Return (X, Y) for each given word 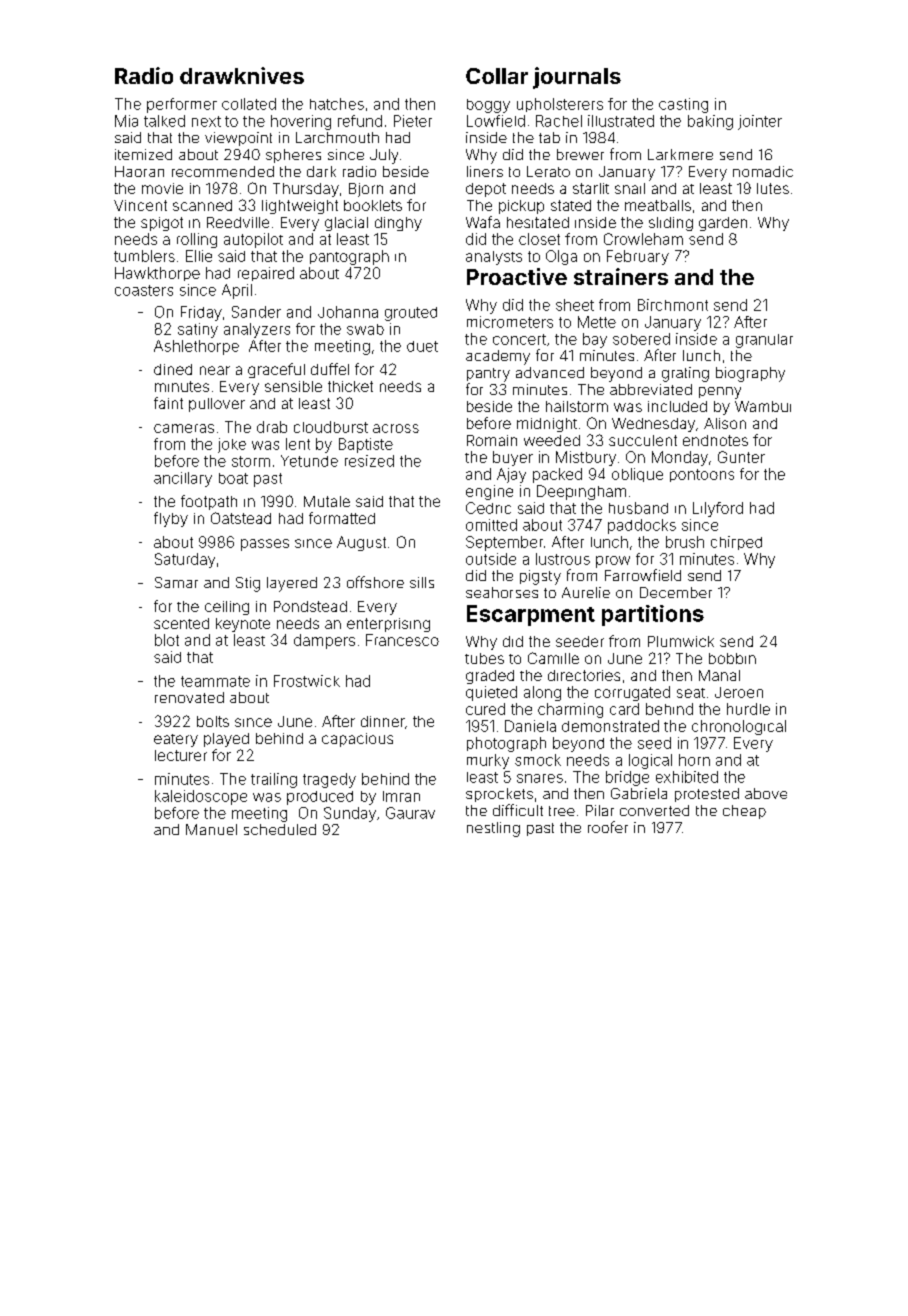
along (542, 693)
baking (710, 122)
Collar (497, 76)
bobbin (732, 658)
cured (485, 709)
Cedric (488, 508)
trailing (274, 780)
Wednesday (653, 425)
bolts (213, 721)
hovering (301, 122)
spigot (162, 224)
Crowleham (643, 239)
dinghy (398, 224)
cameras (184, 428)
